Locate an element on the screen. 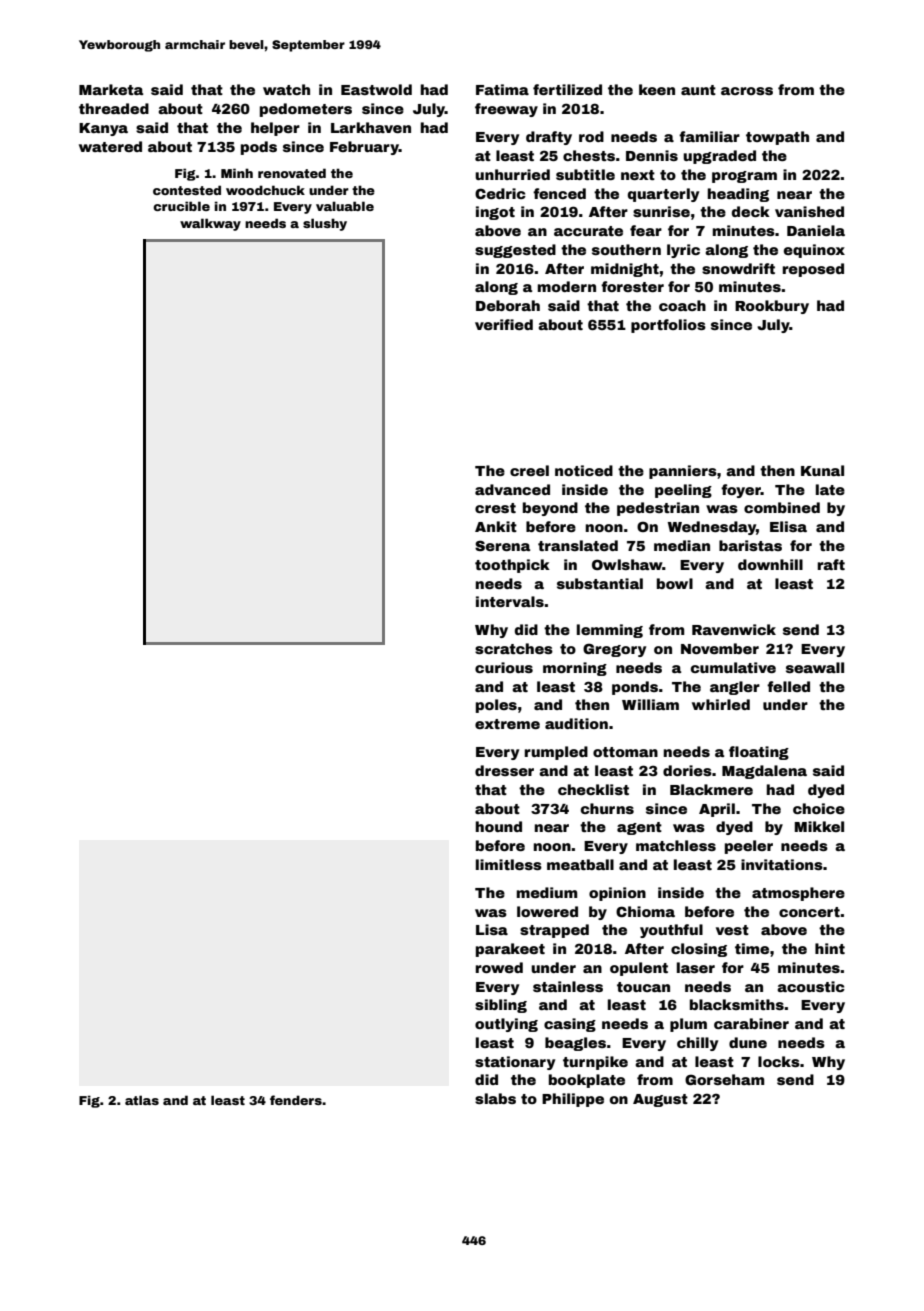 Image resolution: width=924 pixels, height=1311 pixels. curious is located at coordinates (504, 667).
